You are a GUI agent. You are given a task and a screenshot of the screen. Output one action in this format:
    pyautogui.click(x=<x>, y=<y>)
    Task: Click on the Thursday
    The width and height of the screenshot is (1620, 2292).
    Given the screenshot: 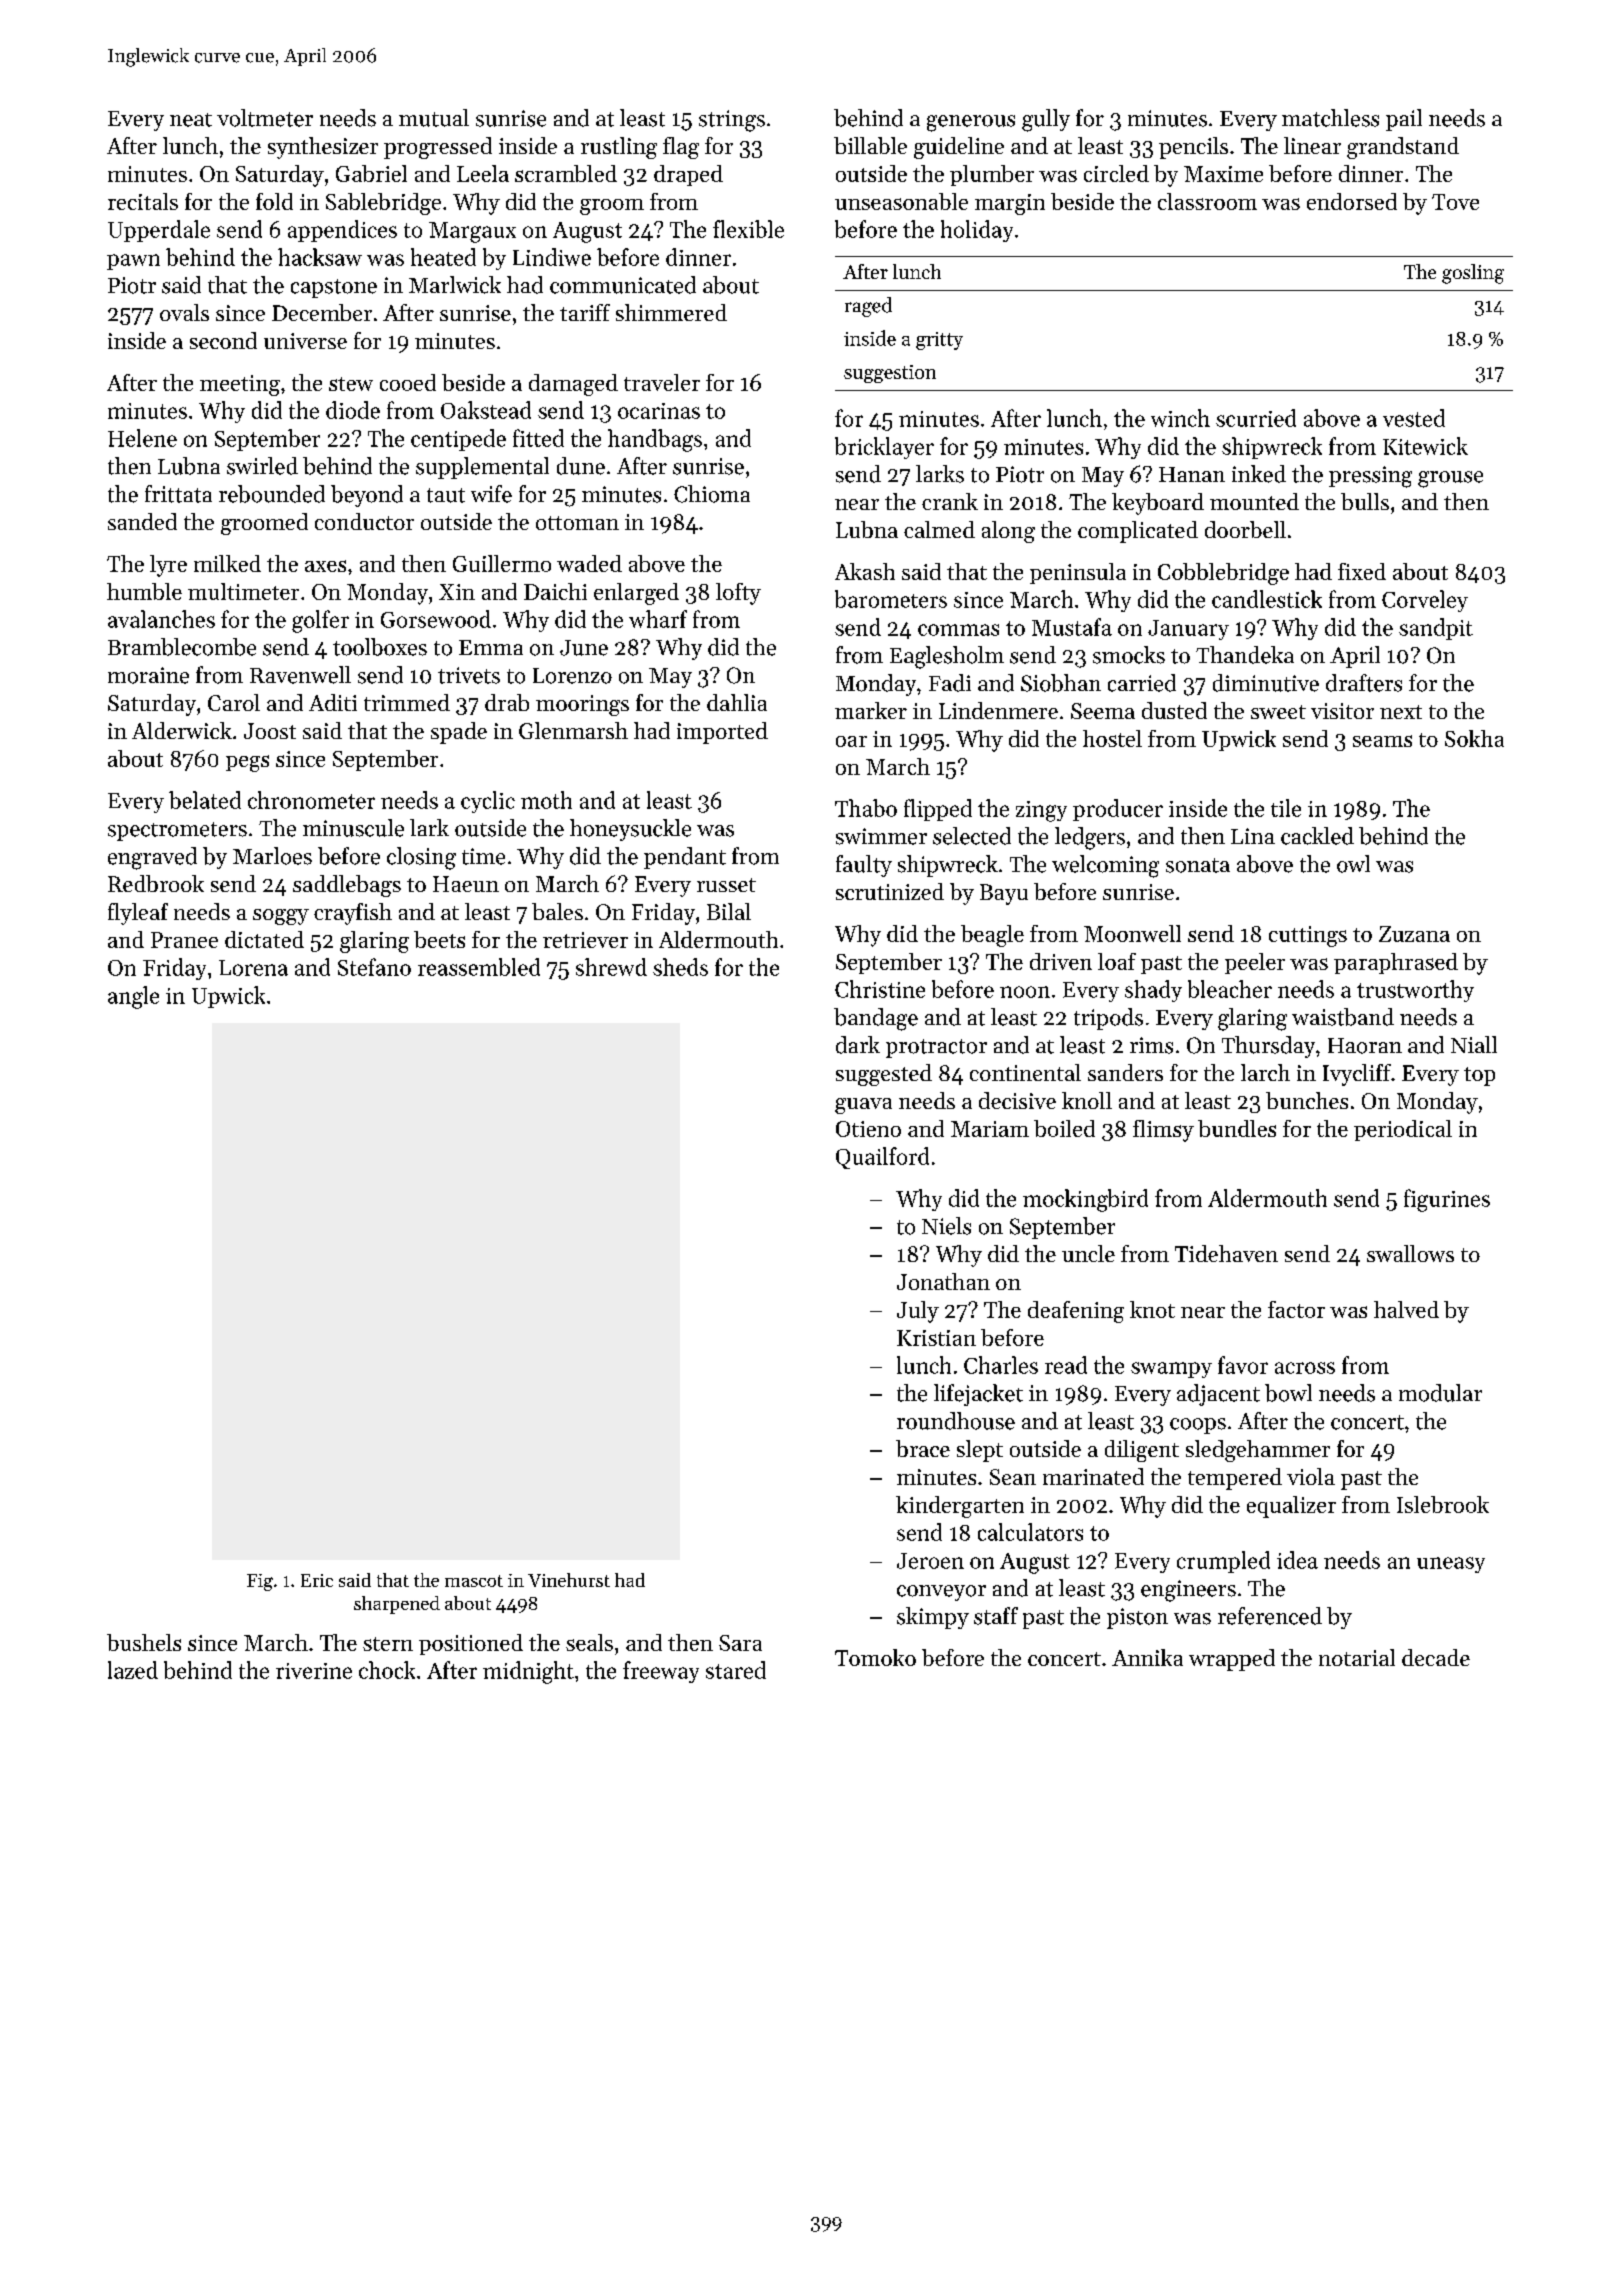 What is the action you would take?
    pyautogui.click(x=1268, y=1047)
